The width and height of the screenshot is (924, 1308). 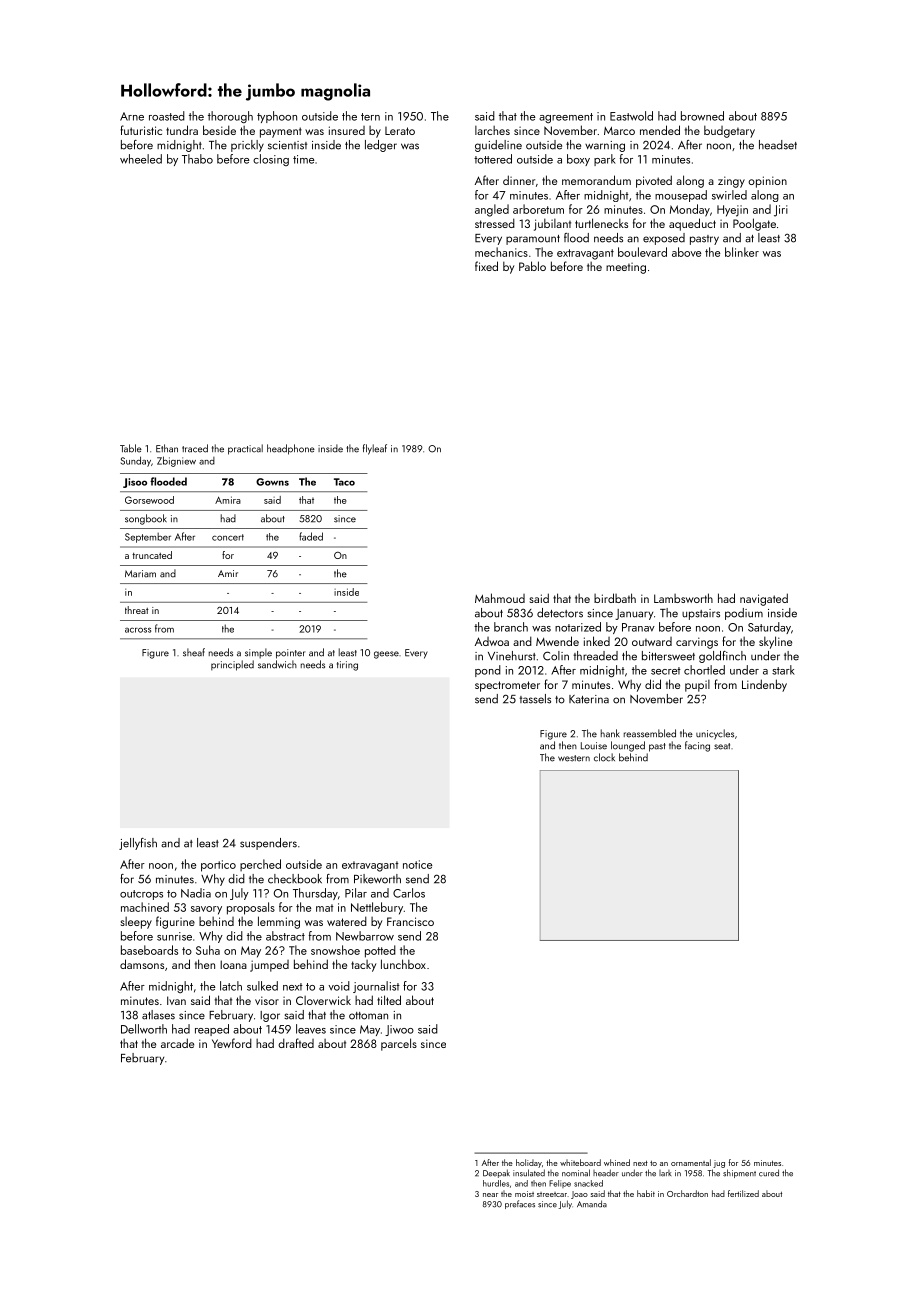 I want to click on Lerato, so click(x=400, y=131).
